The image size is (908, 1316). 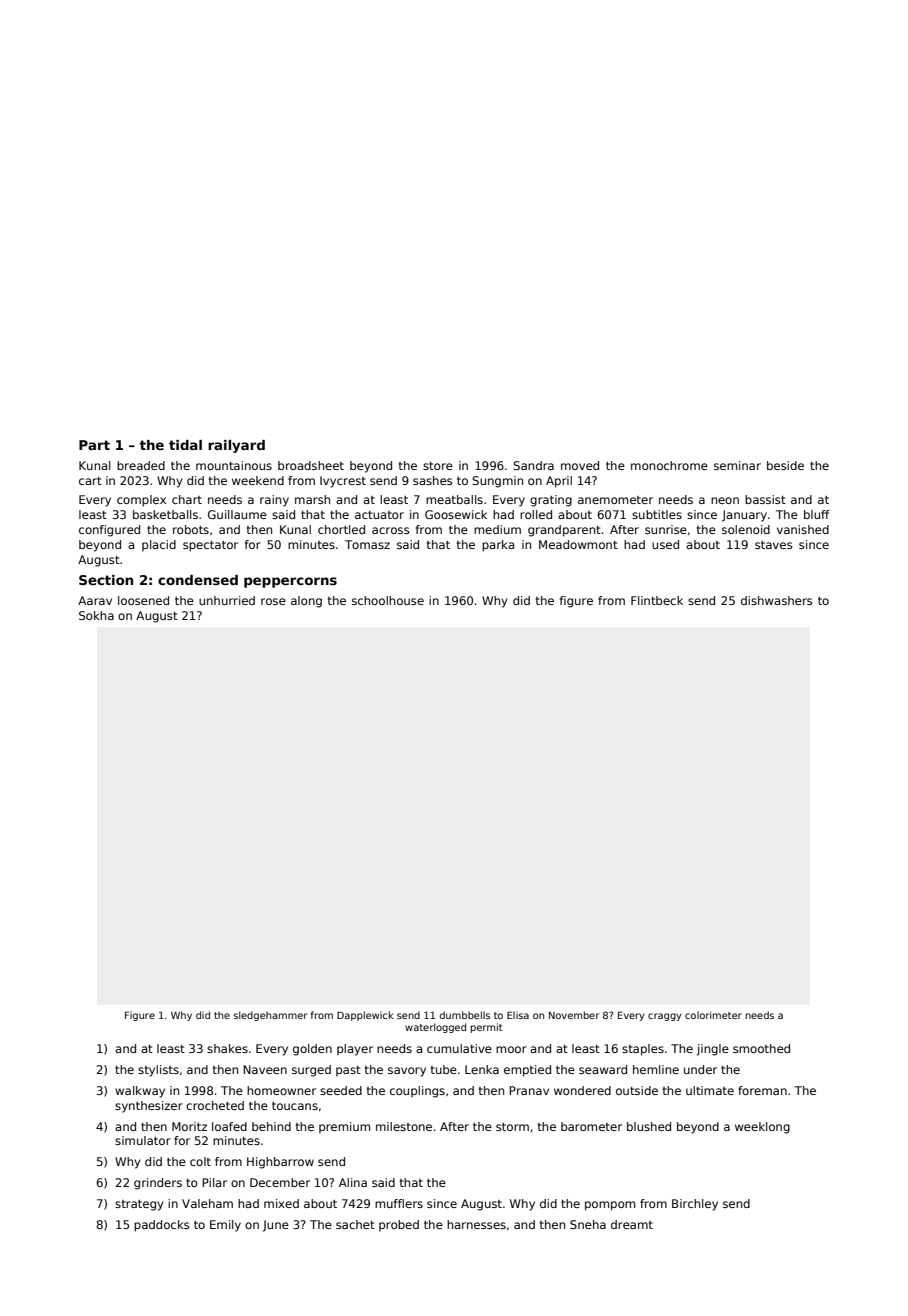 What do you see at coordinates (94, 445) in the screenshot?
I see `Part` at bounding box center [94, 445].
